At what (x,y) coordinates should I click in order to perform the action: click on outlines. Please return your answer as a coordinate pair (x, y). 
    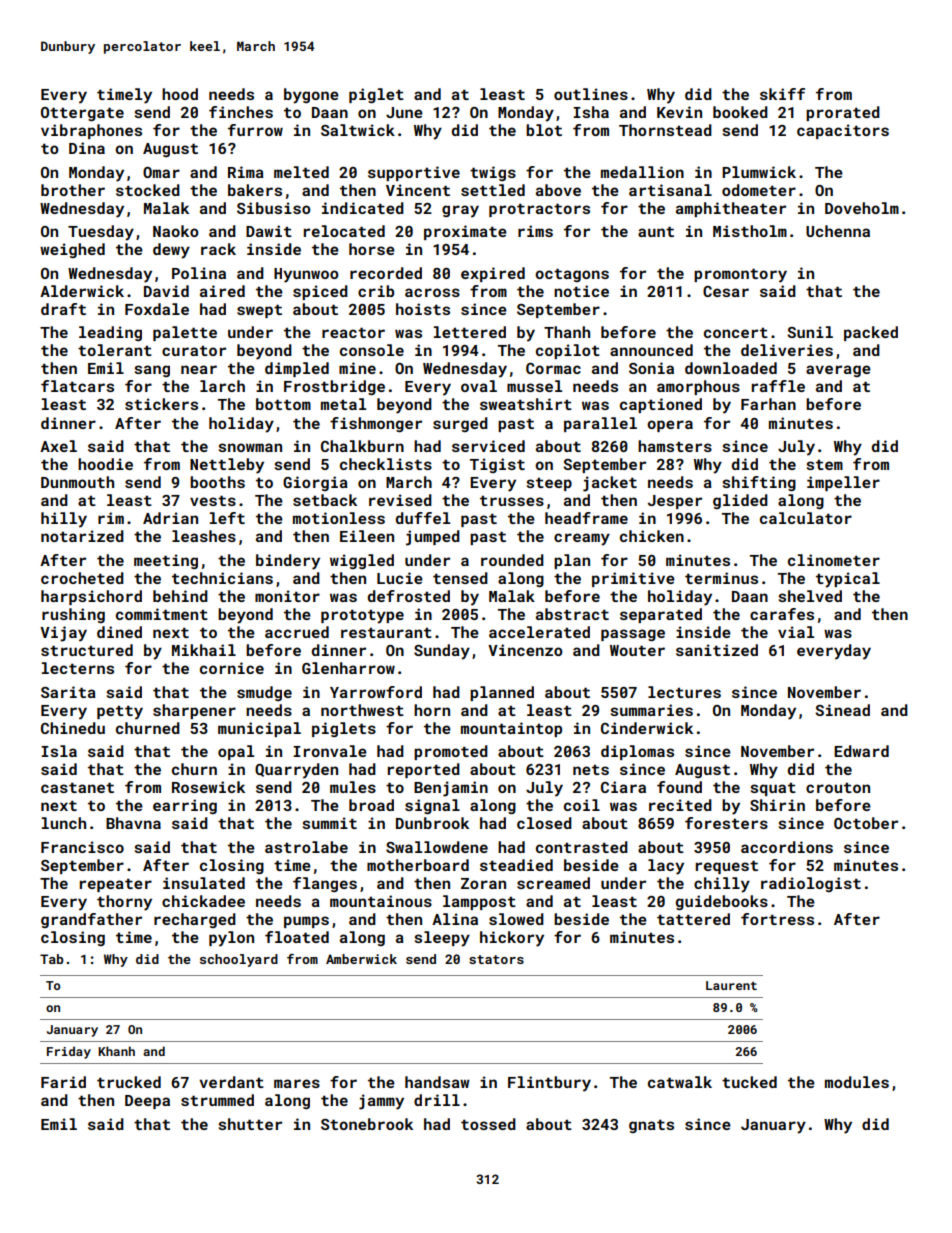
    Looking at the image, I should click on (591, 94).
